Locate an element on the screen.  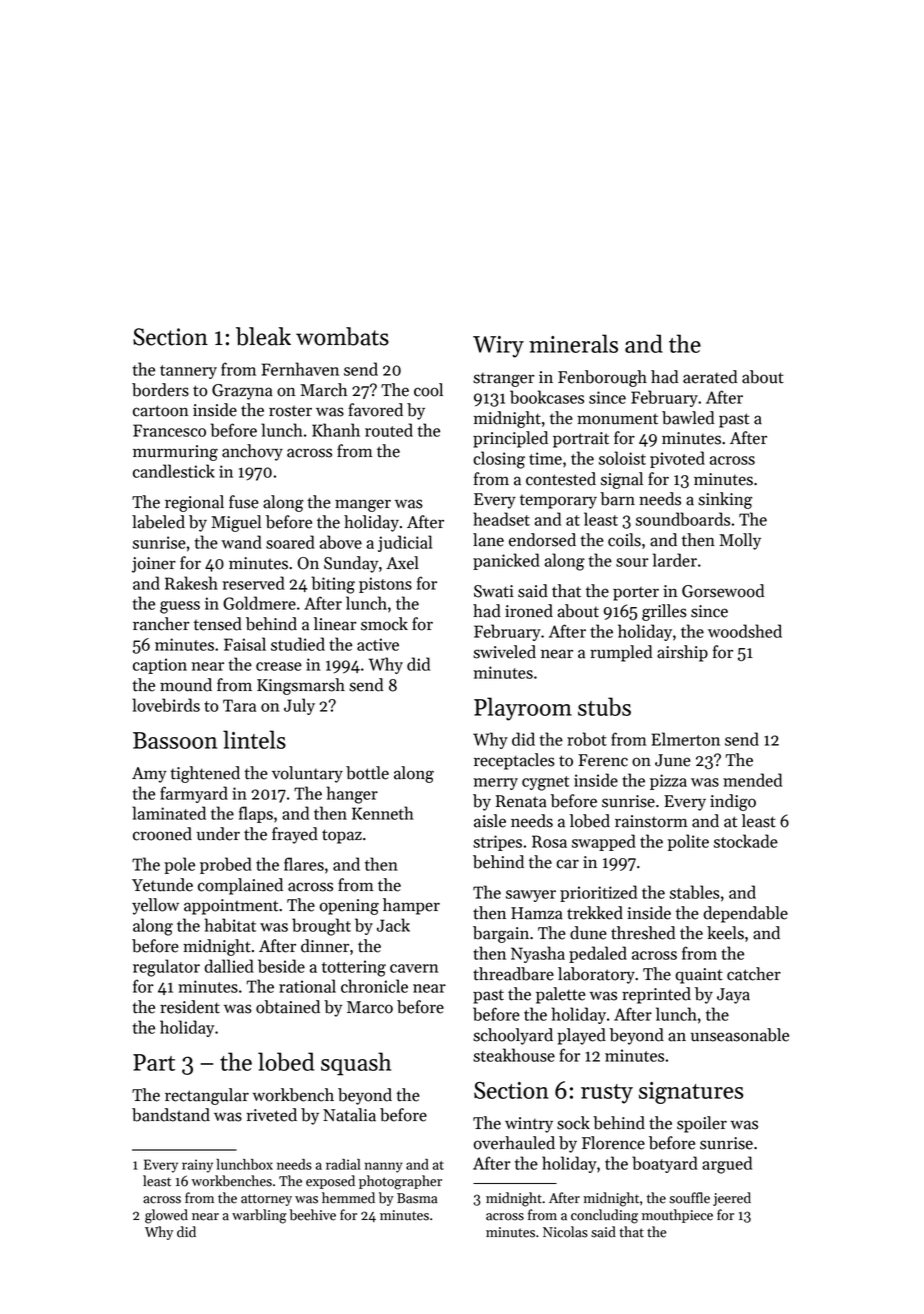
active is located at coordinates (378, 644).
